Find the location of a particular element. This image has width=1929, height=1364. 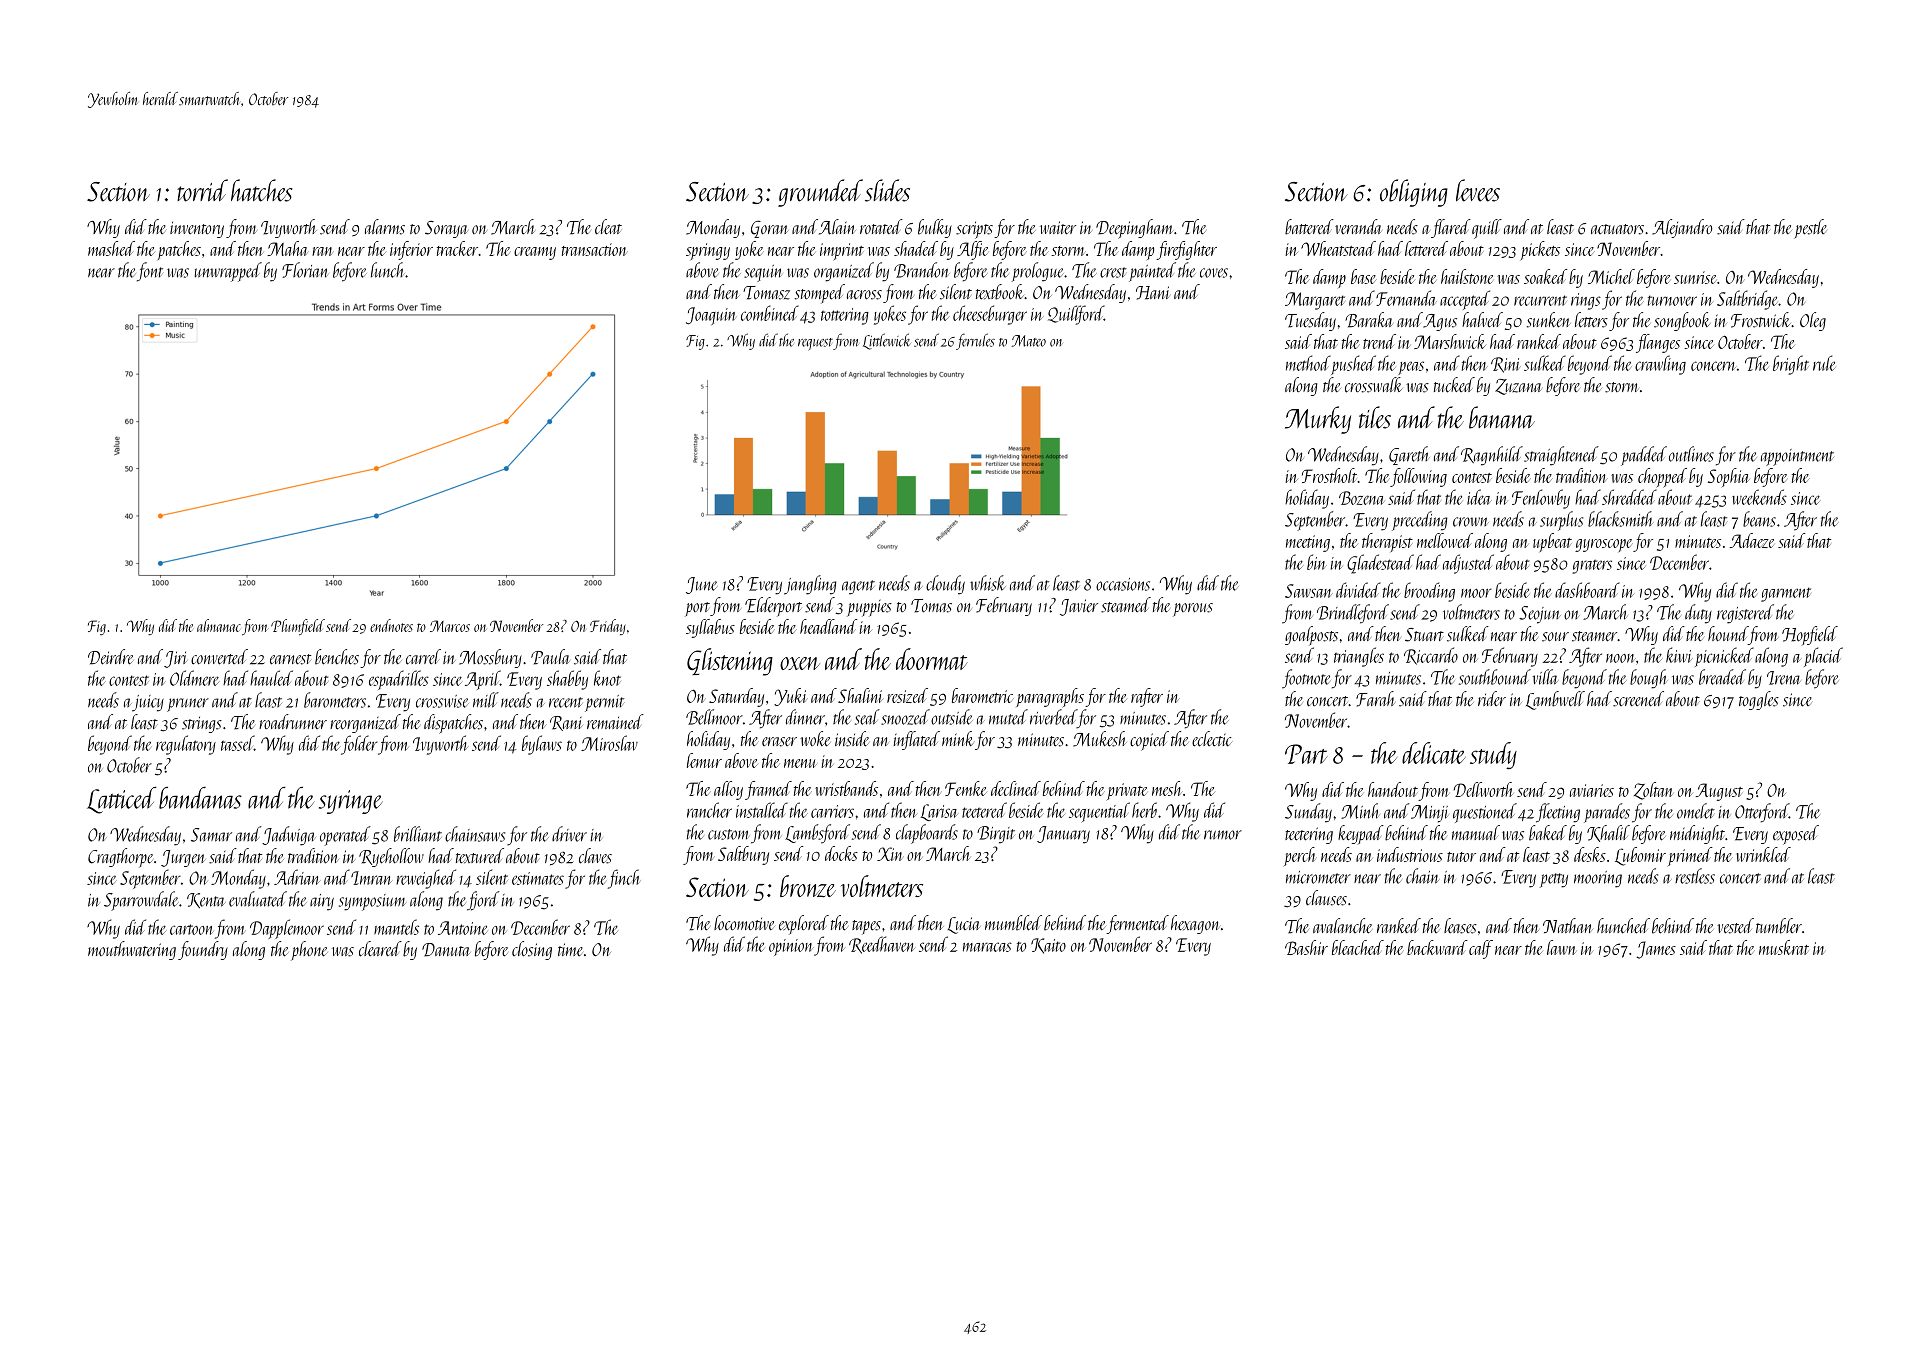

Femke is located at coordinates (966, 788).
